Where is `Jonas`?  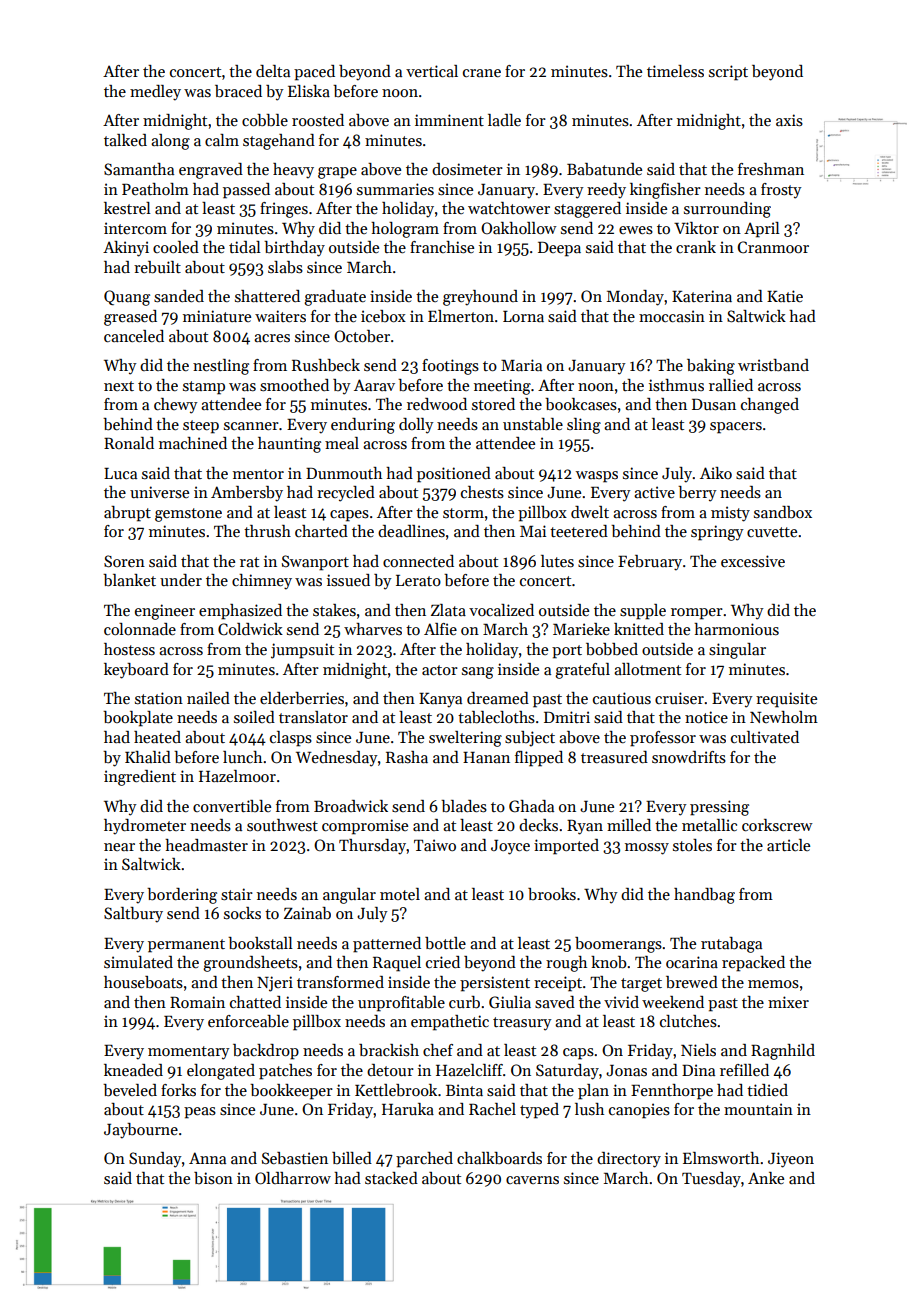
Jonas is located at coordinates (626, 1070).
